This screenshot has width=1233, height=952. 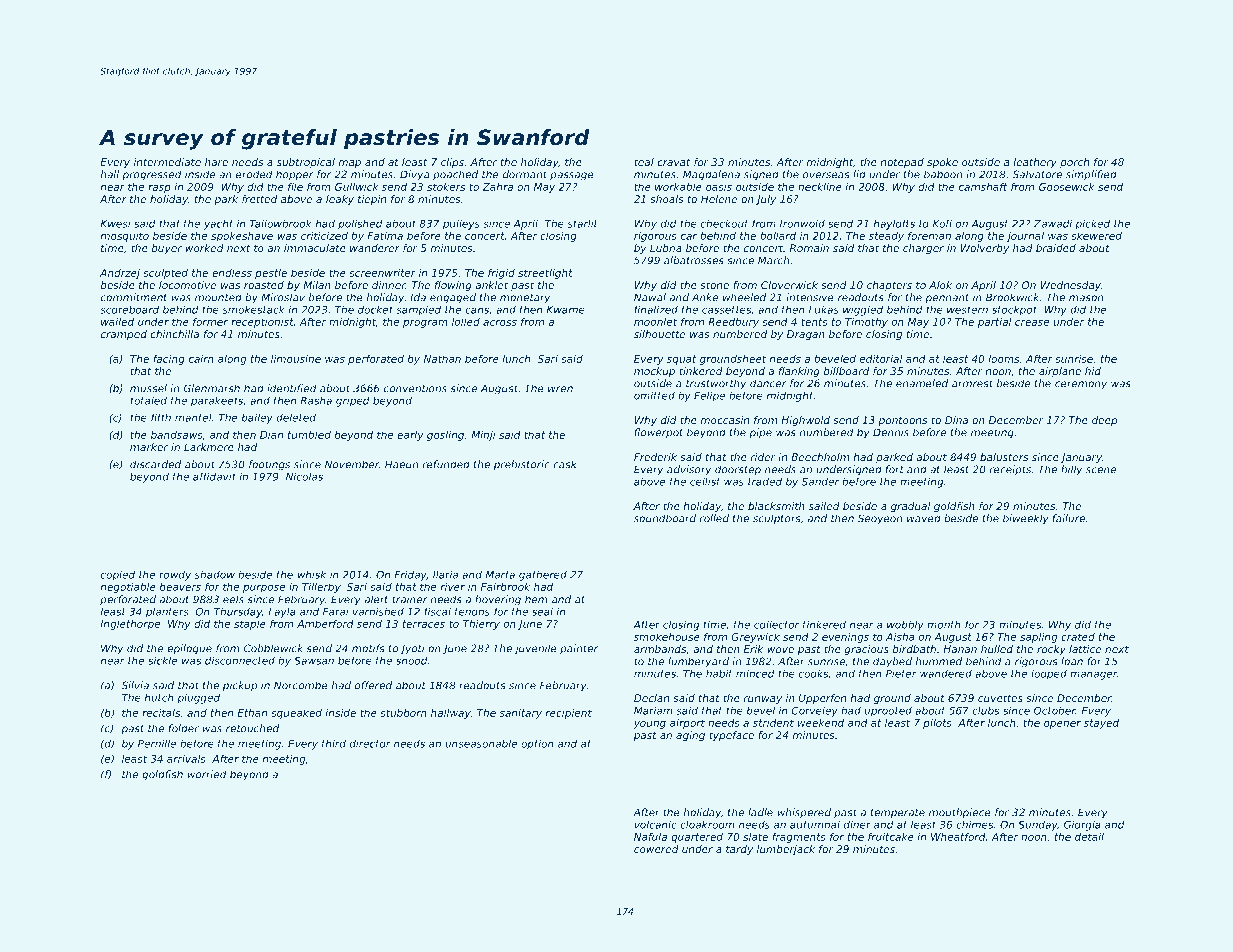 What do you see at coordinates (731, 736) in the screenshot?
I see `typeface` at bounding box center [731, 736].
